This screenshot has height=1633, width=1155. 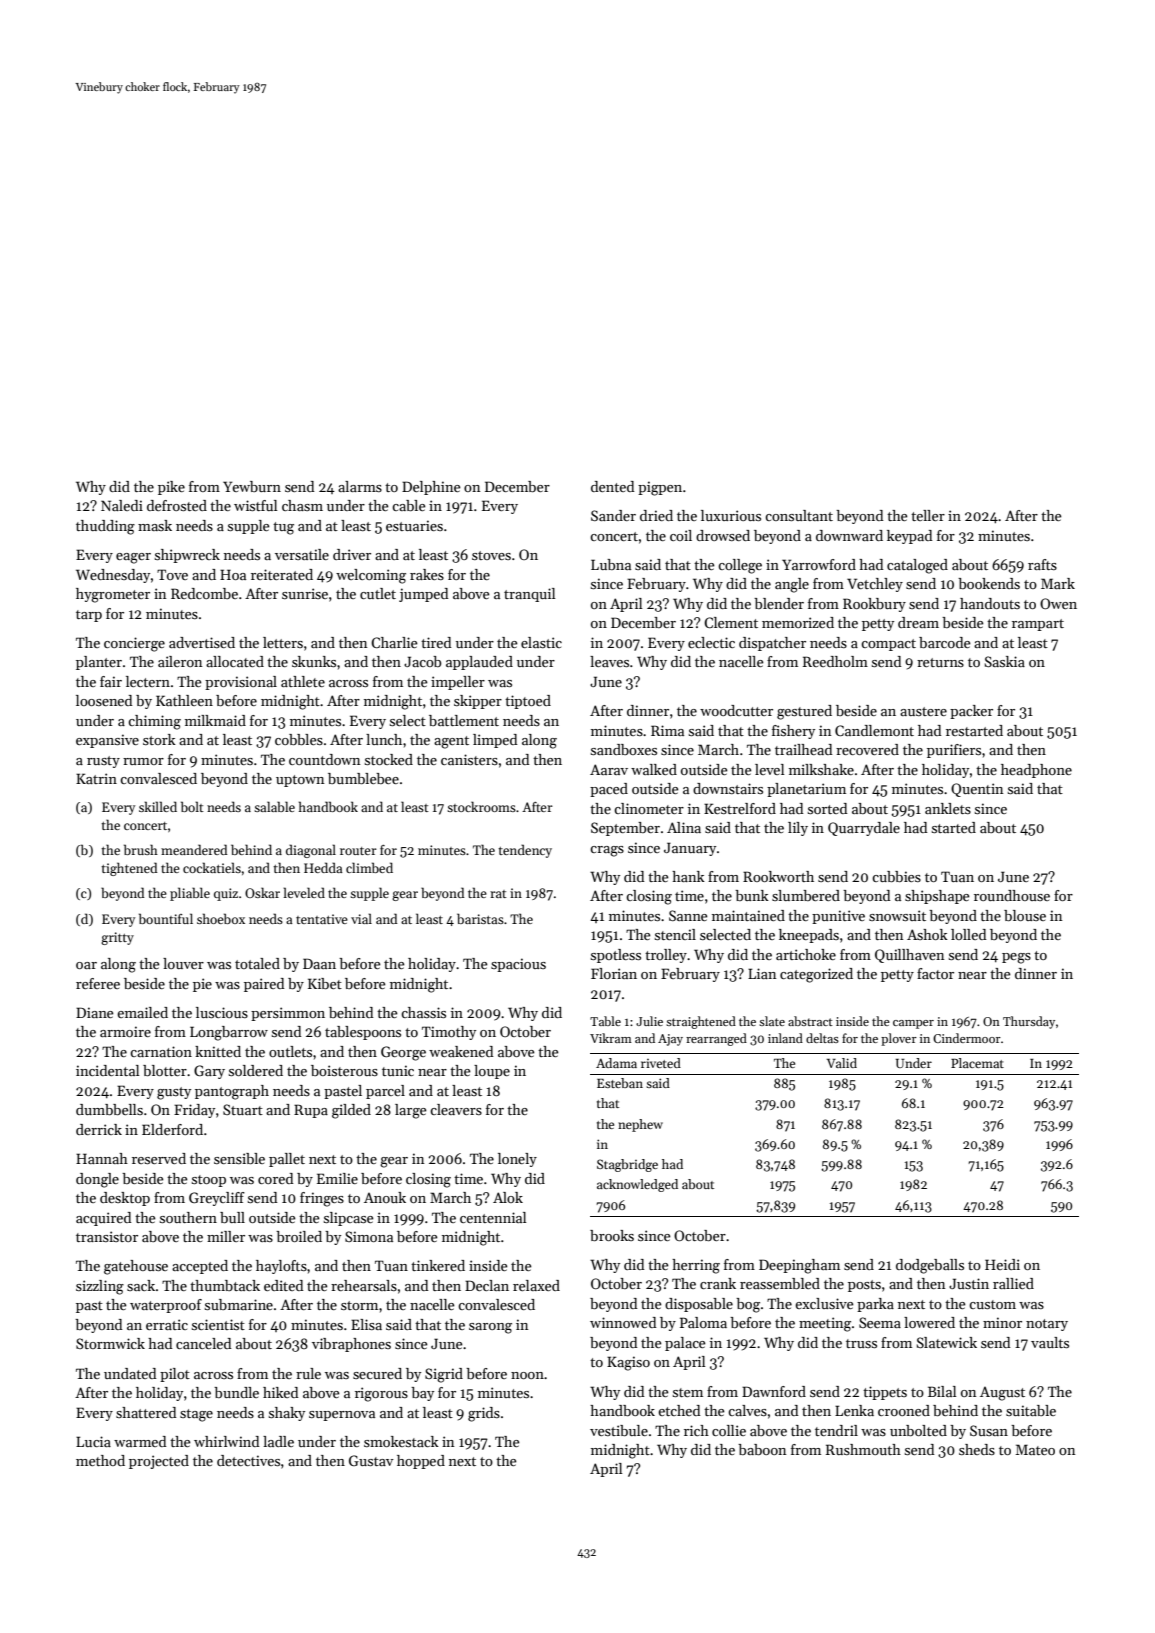 I want to click on categorized, so click(x=816, y=975).
